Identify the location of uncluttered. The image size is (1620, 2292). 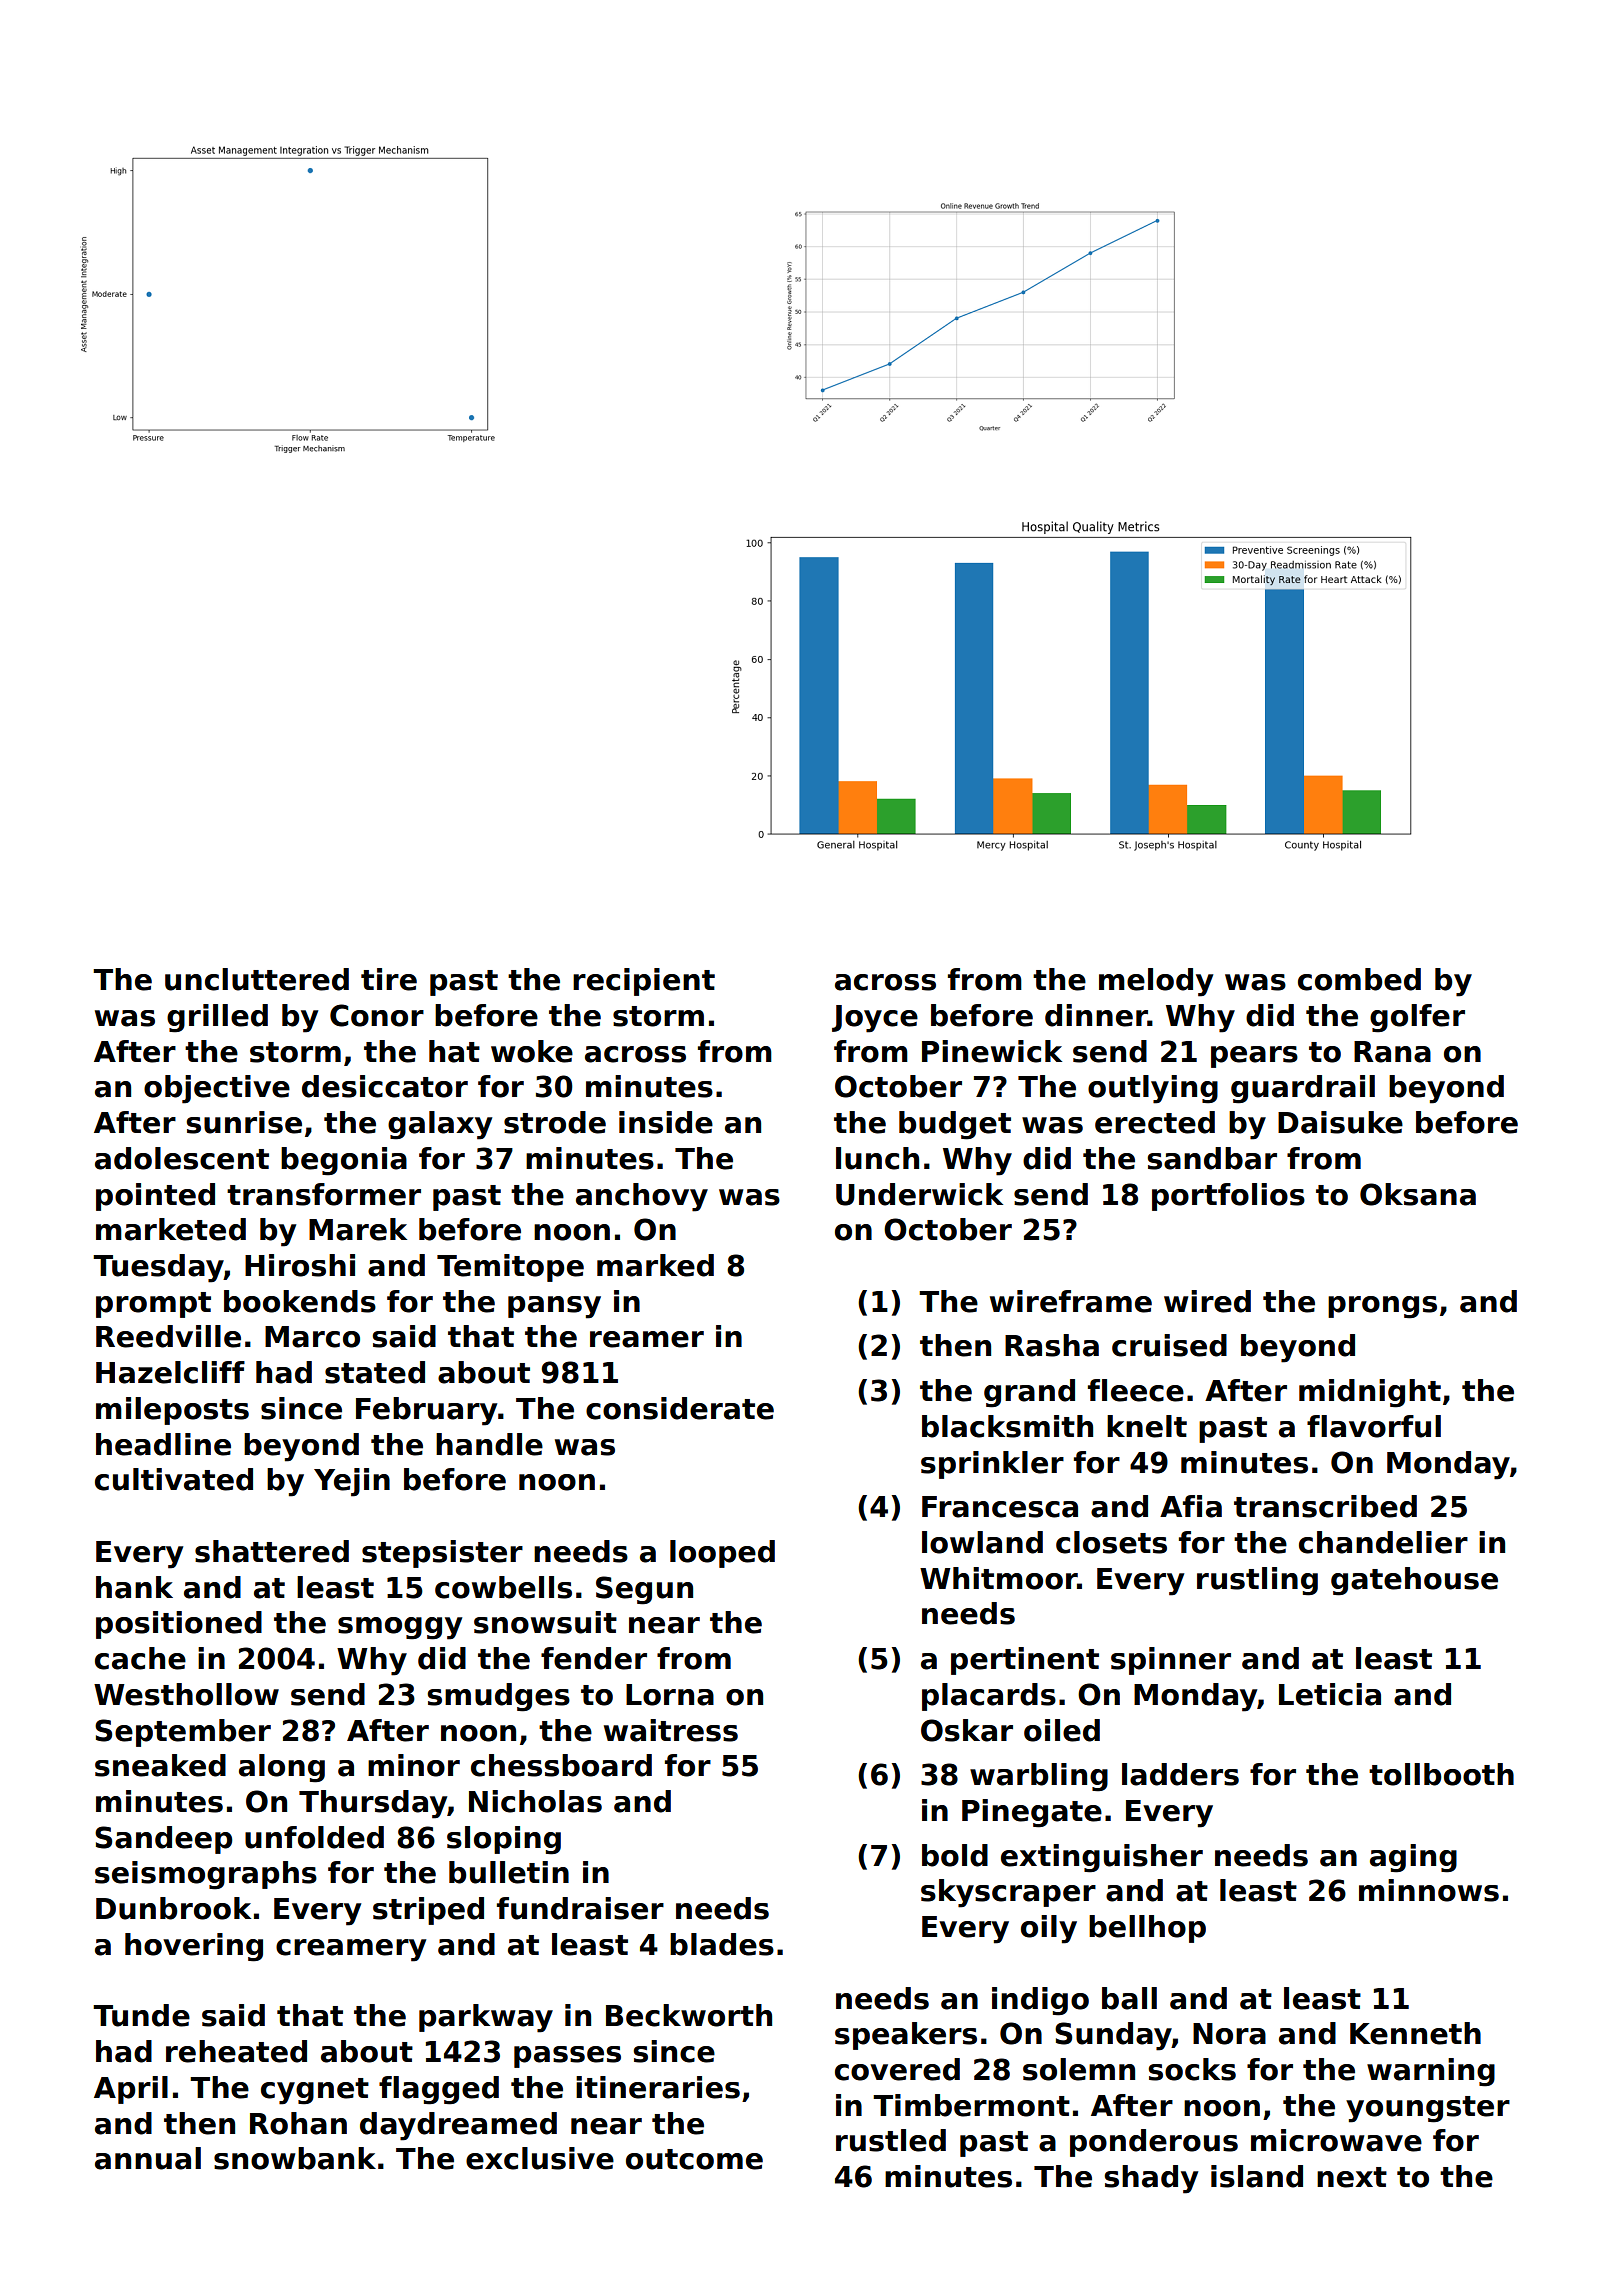
(257, 979).
